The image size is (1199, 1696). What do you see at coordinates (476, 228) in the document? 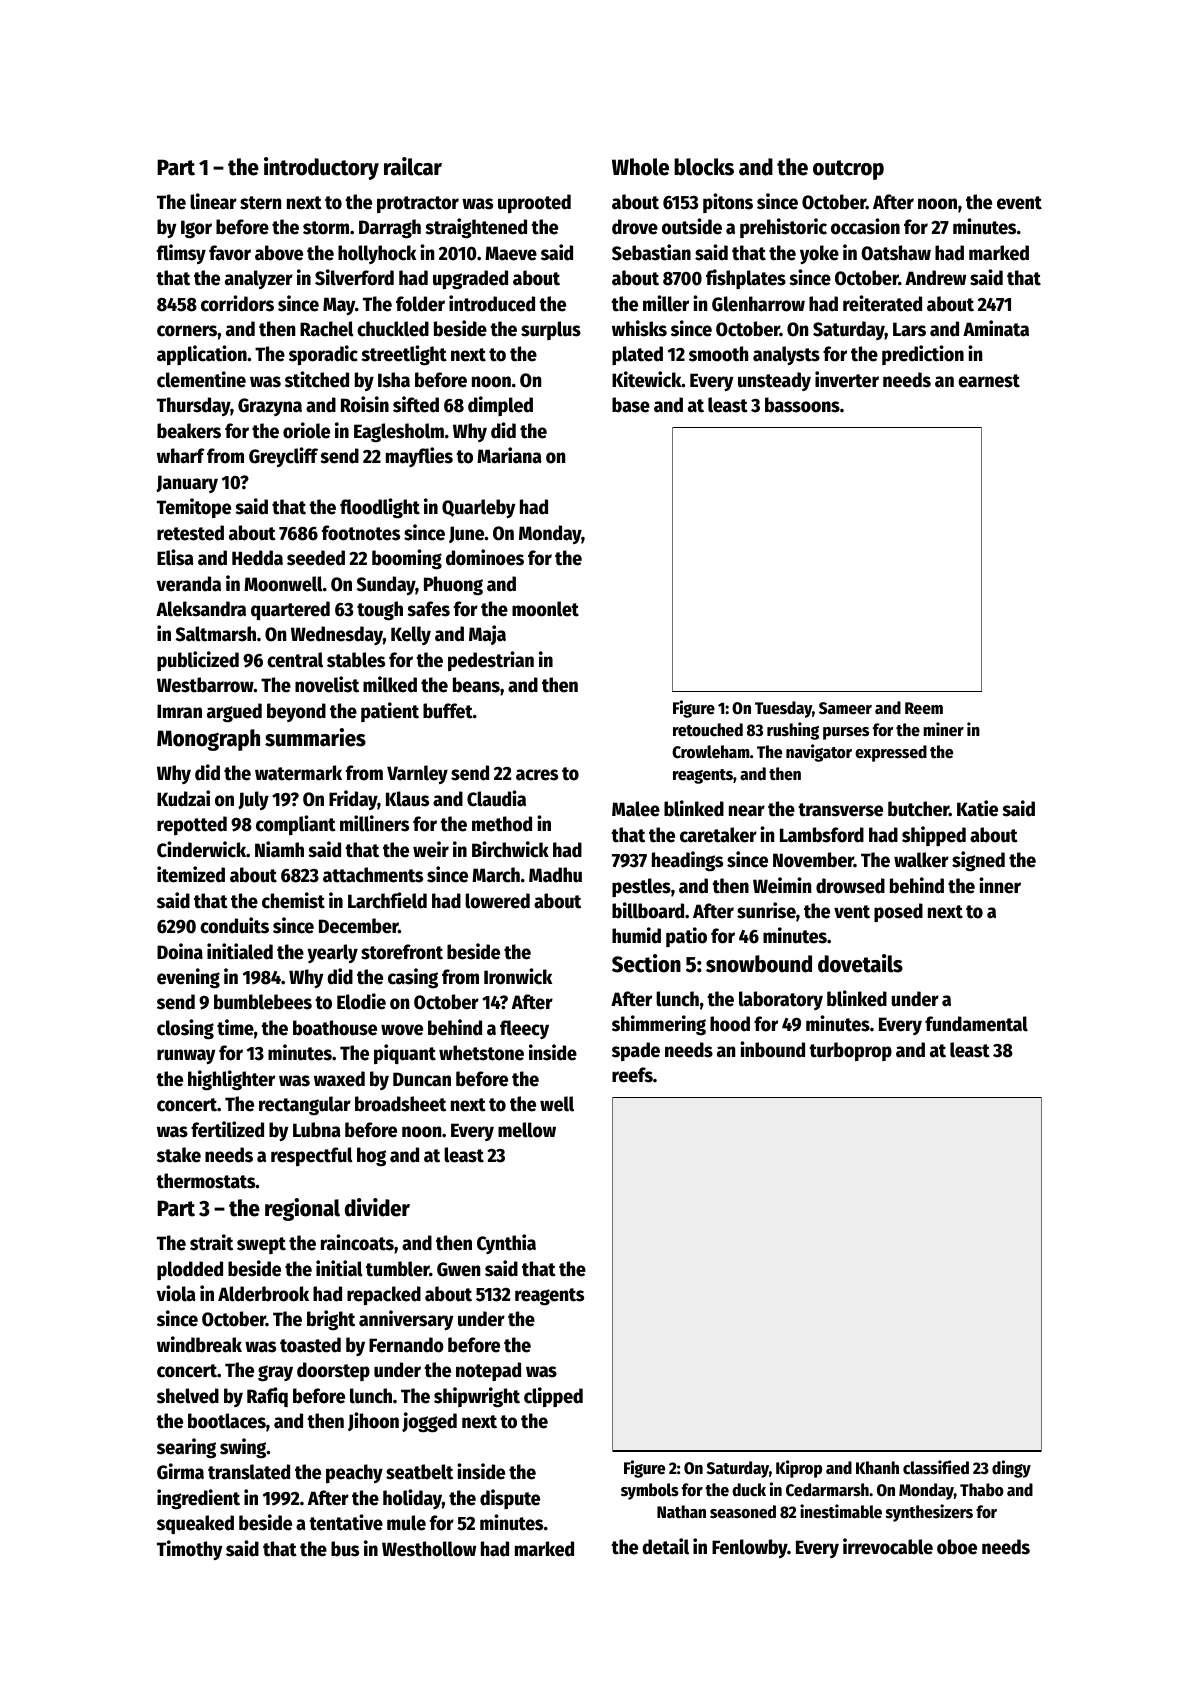
I see `straightened` at bounding box center [476, 228].
